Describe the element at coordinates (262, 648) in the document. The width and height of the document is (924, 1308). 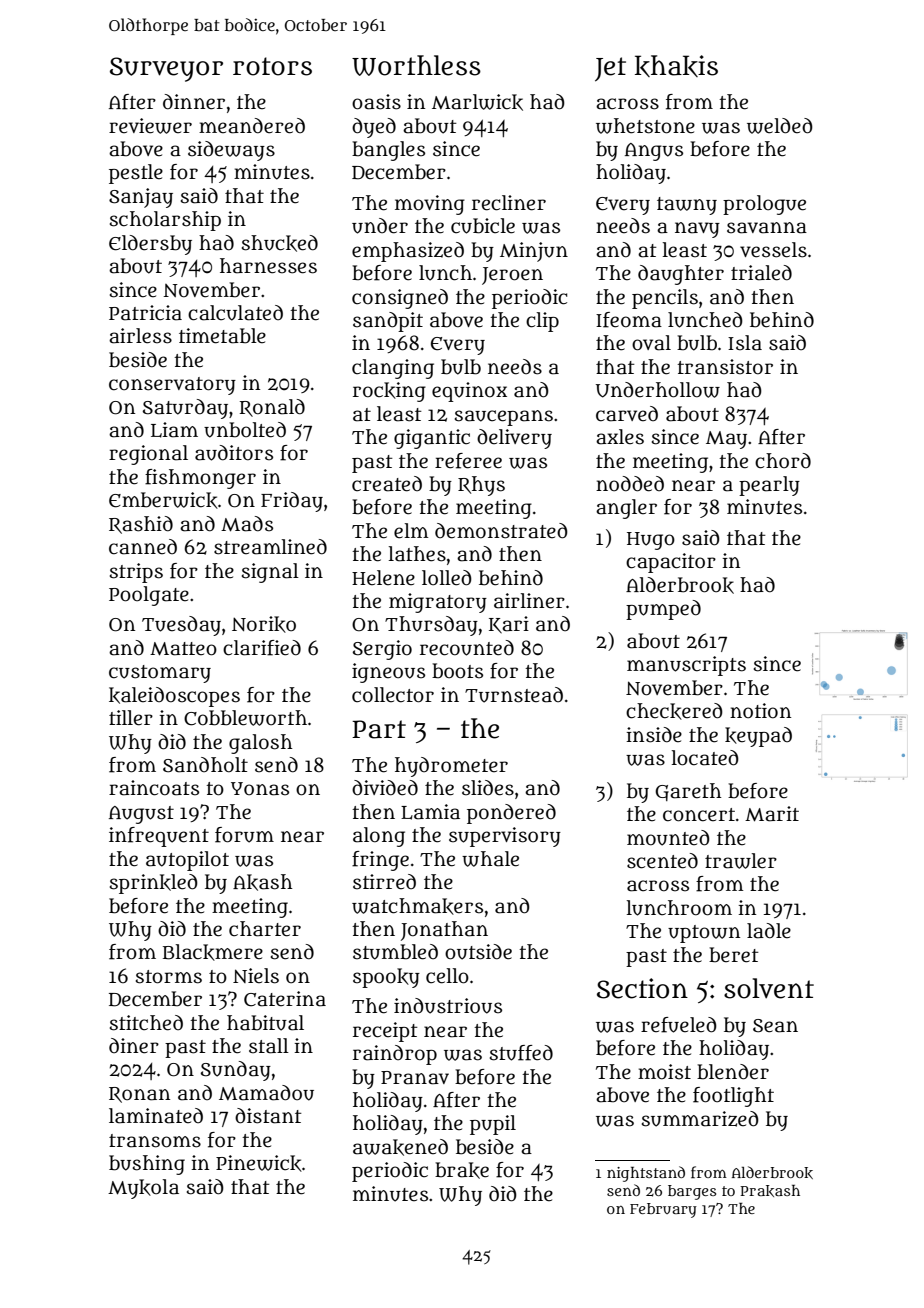
I see `clarified` at that location.
